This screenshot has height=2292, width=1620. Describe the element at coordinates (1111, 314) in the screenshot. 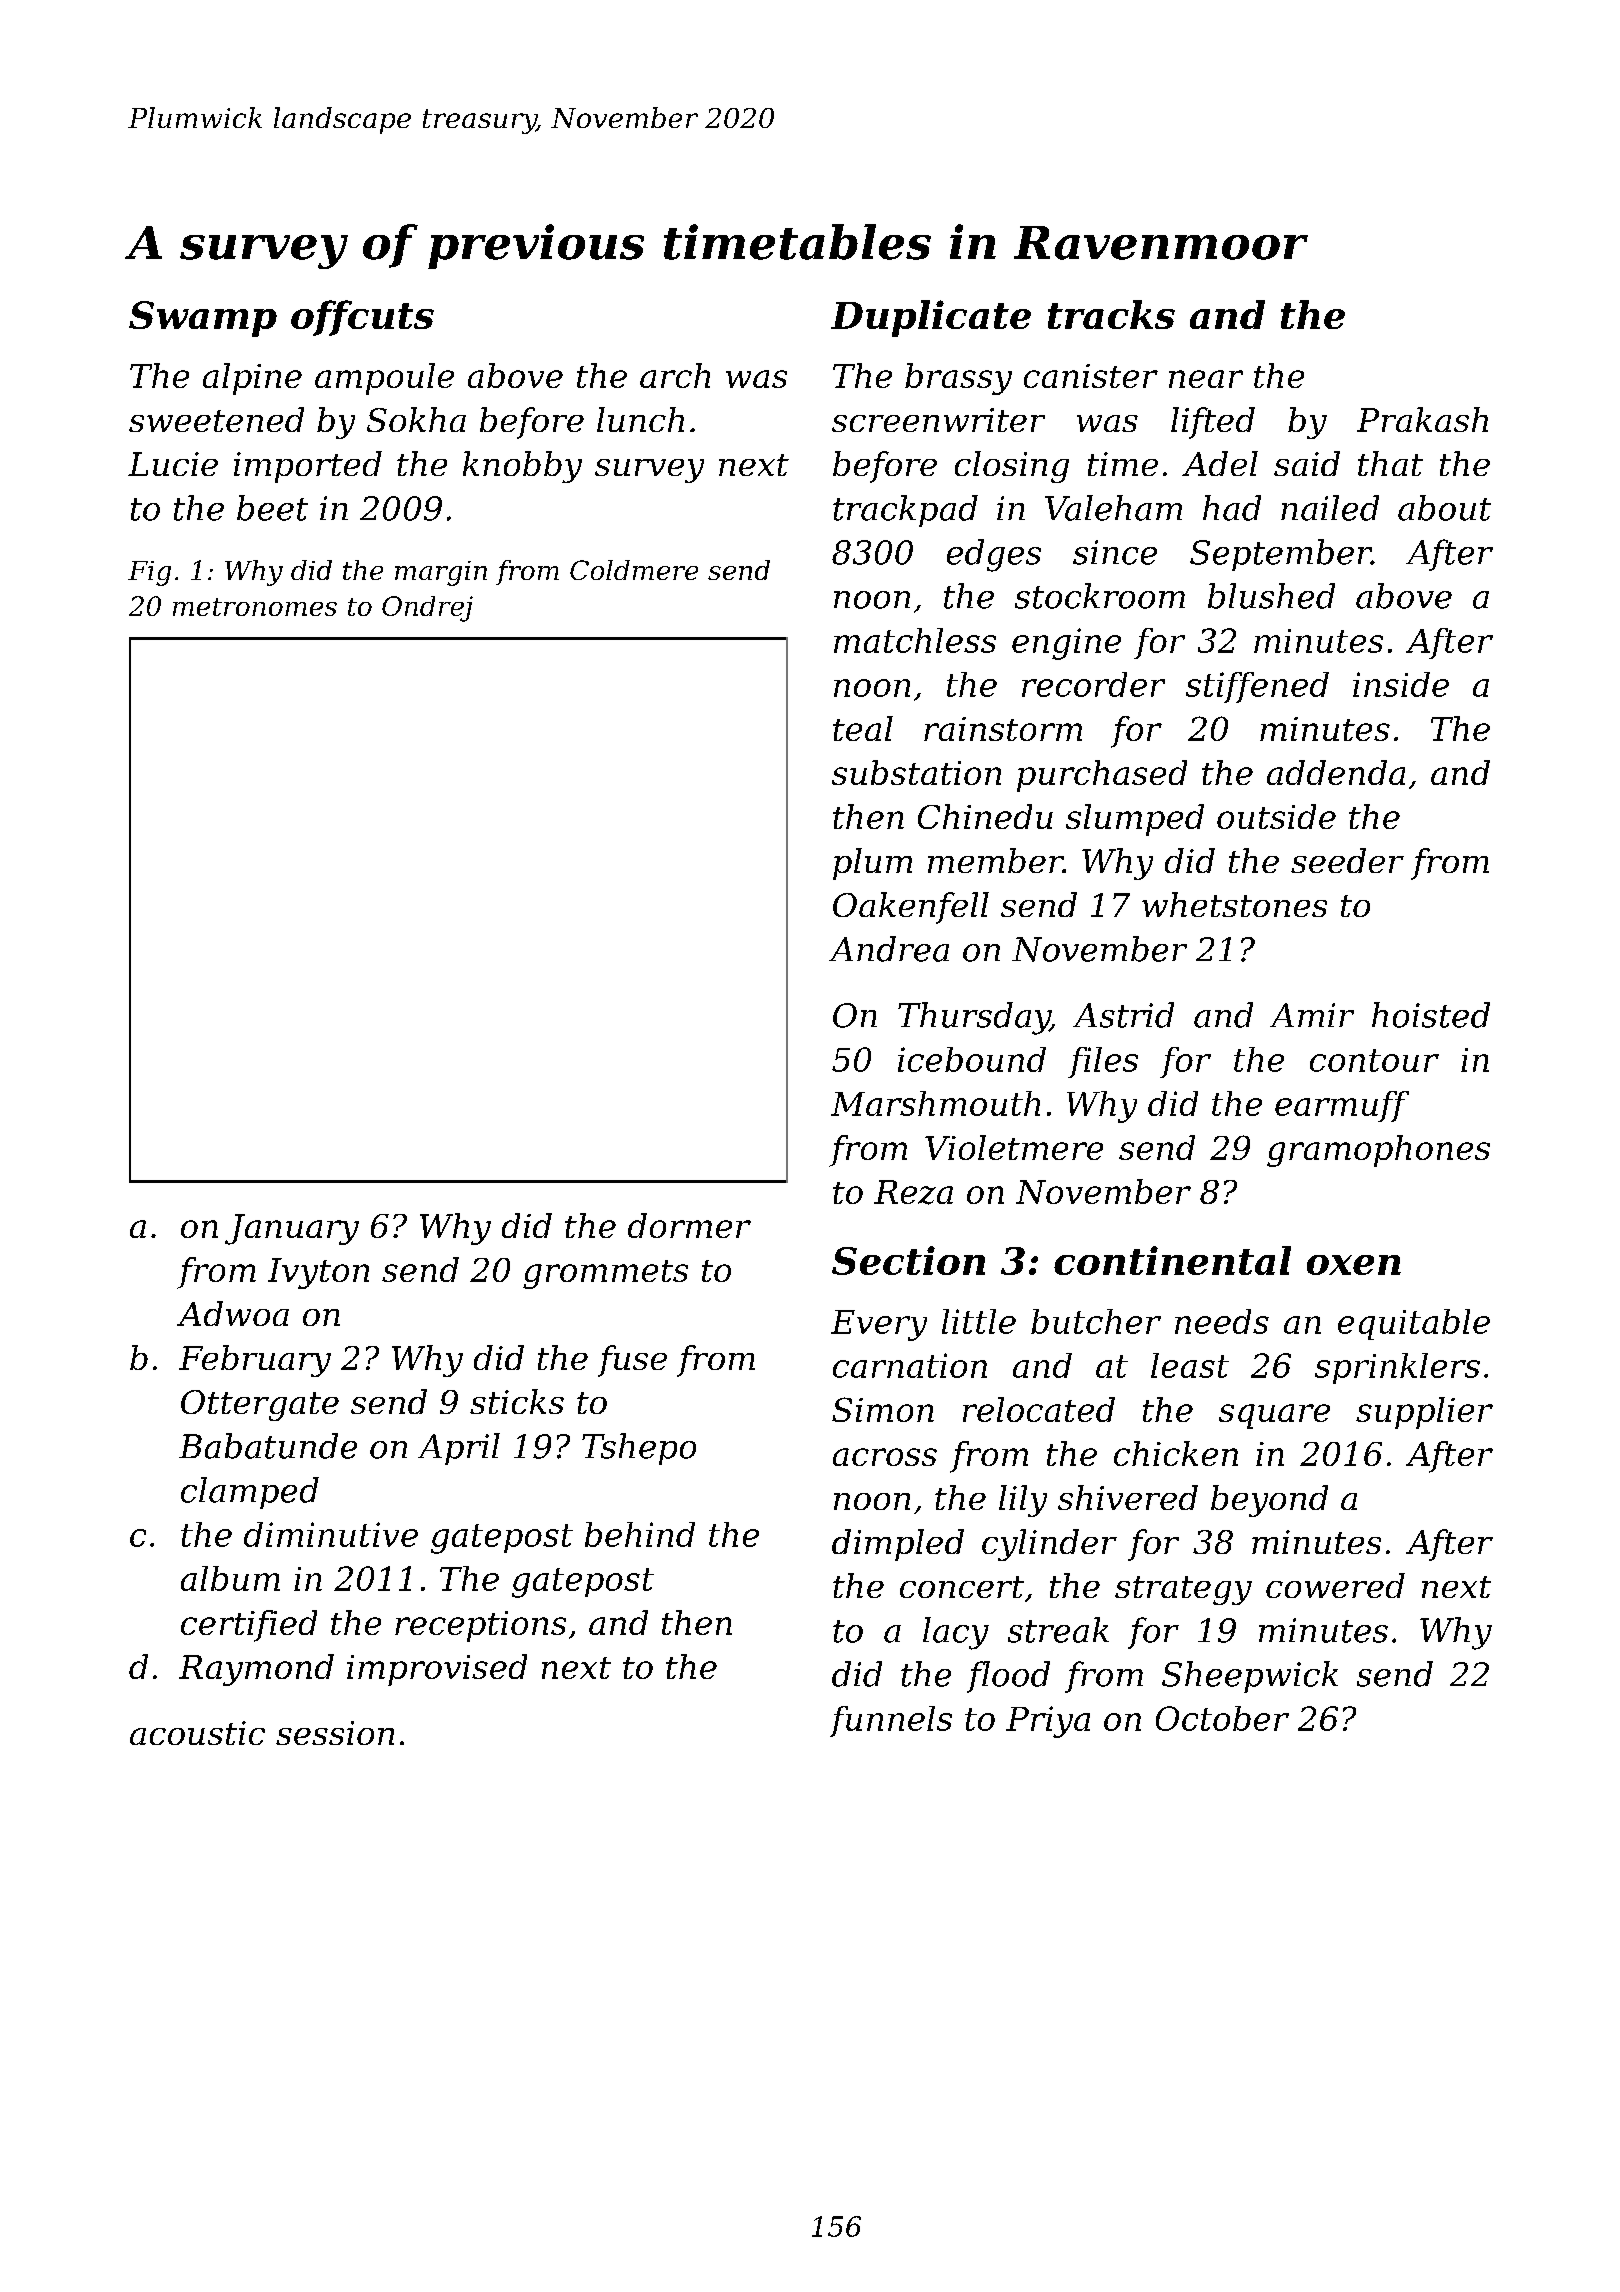

I see `tracks` at that location.
